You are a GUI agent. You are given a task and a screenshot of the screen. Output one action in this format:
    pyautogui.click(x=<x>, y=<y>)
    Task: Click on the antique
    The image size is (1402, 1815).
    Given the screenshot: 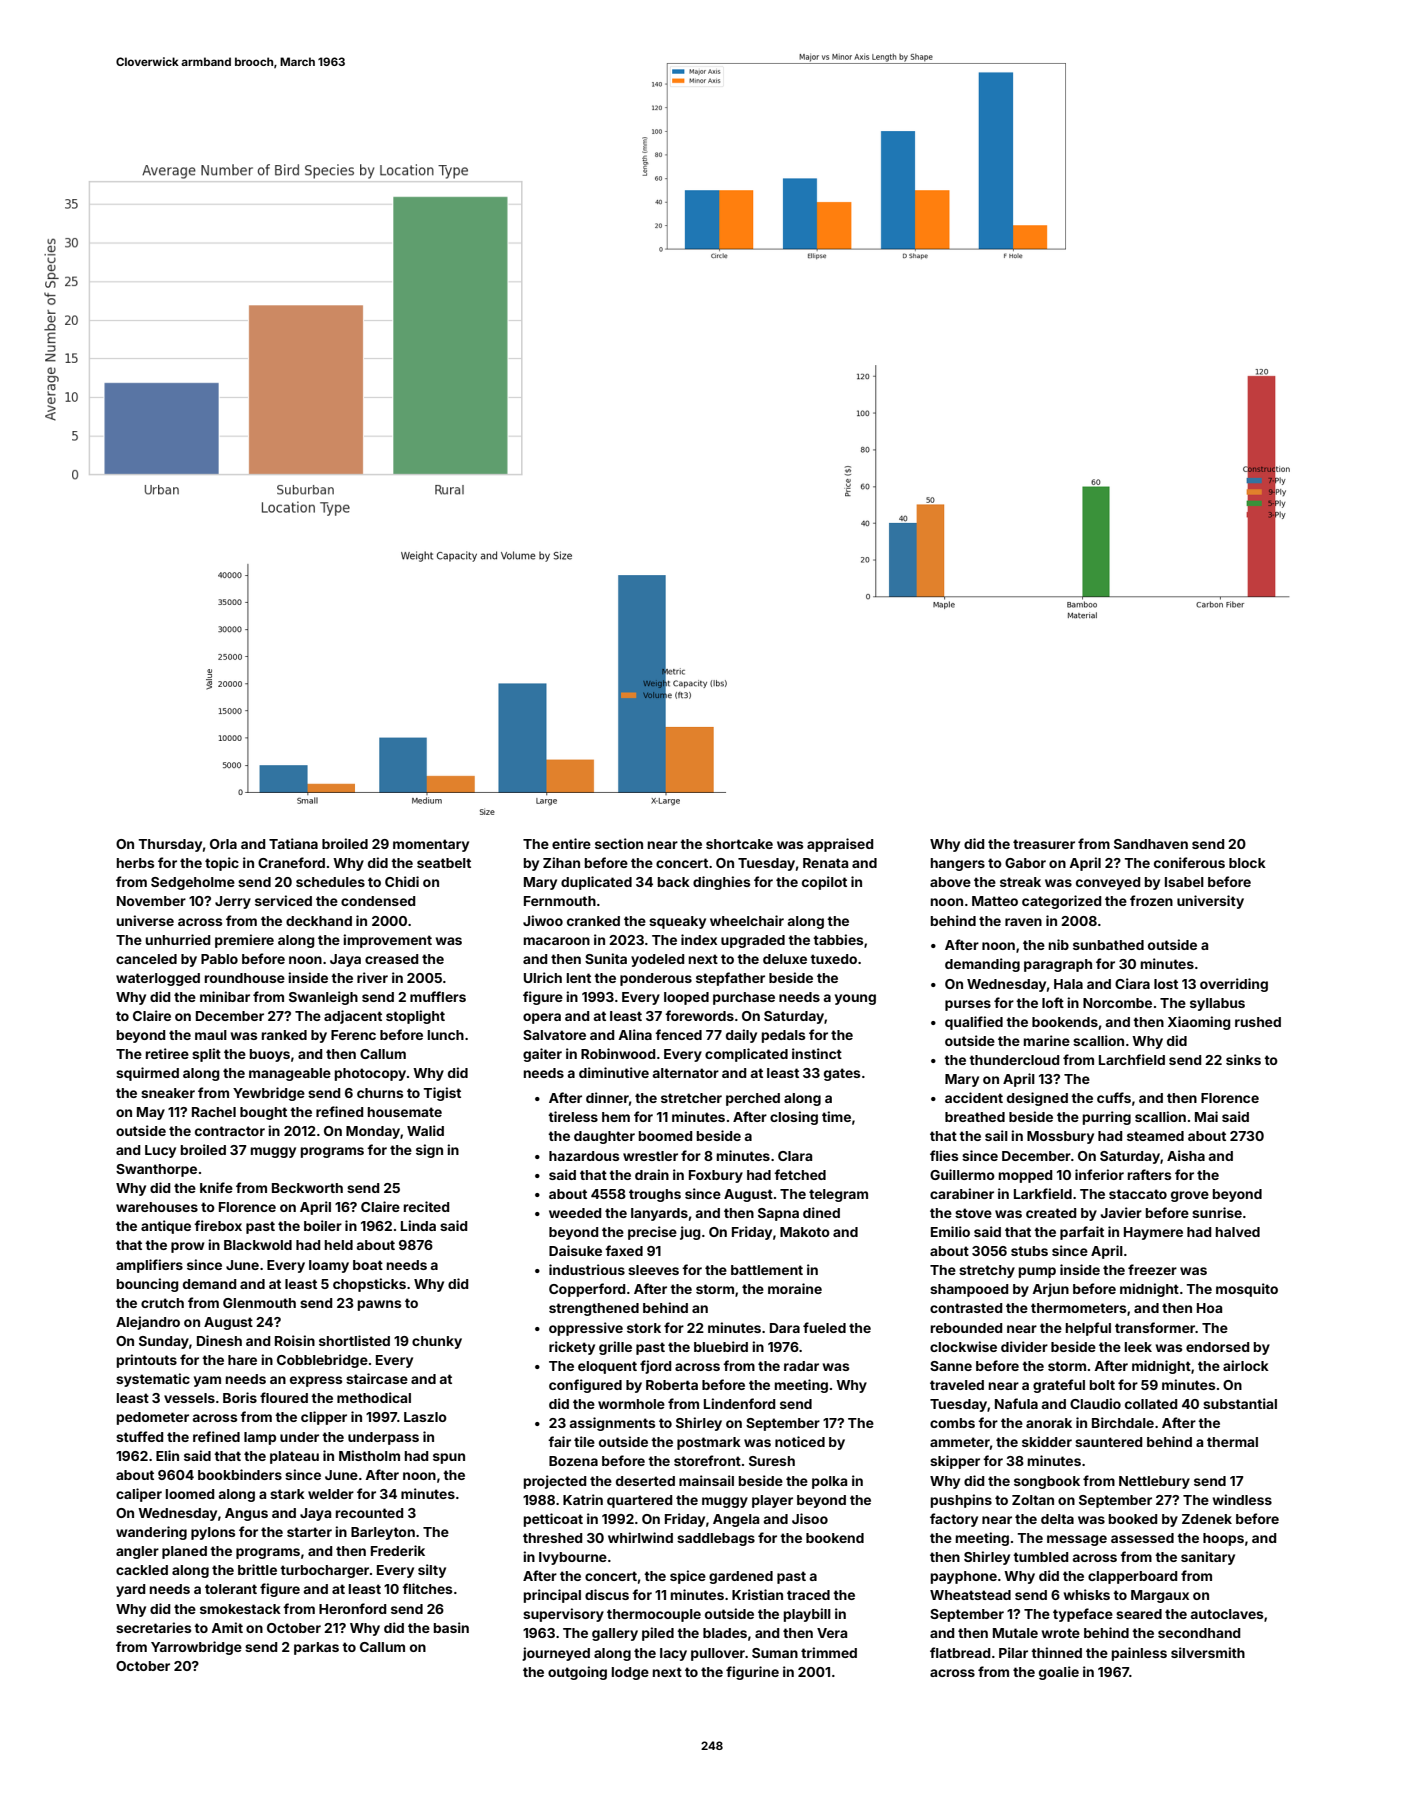 What is the action you would take?
    pyautogui.click(x=166, y=1227)
